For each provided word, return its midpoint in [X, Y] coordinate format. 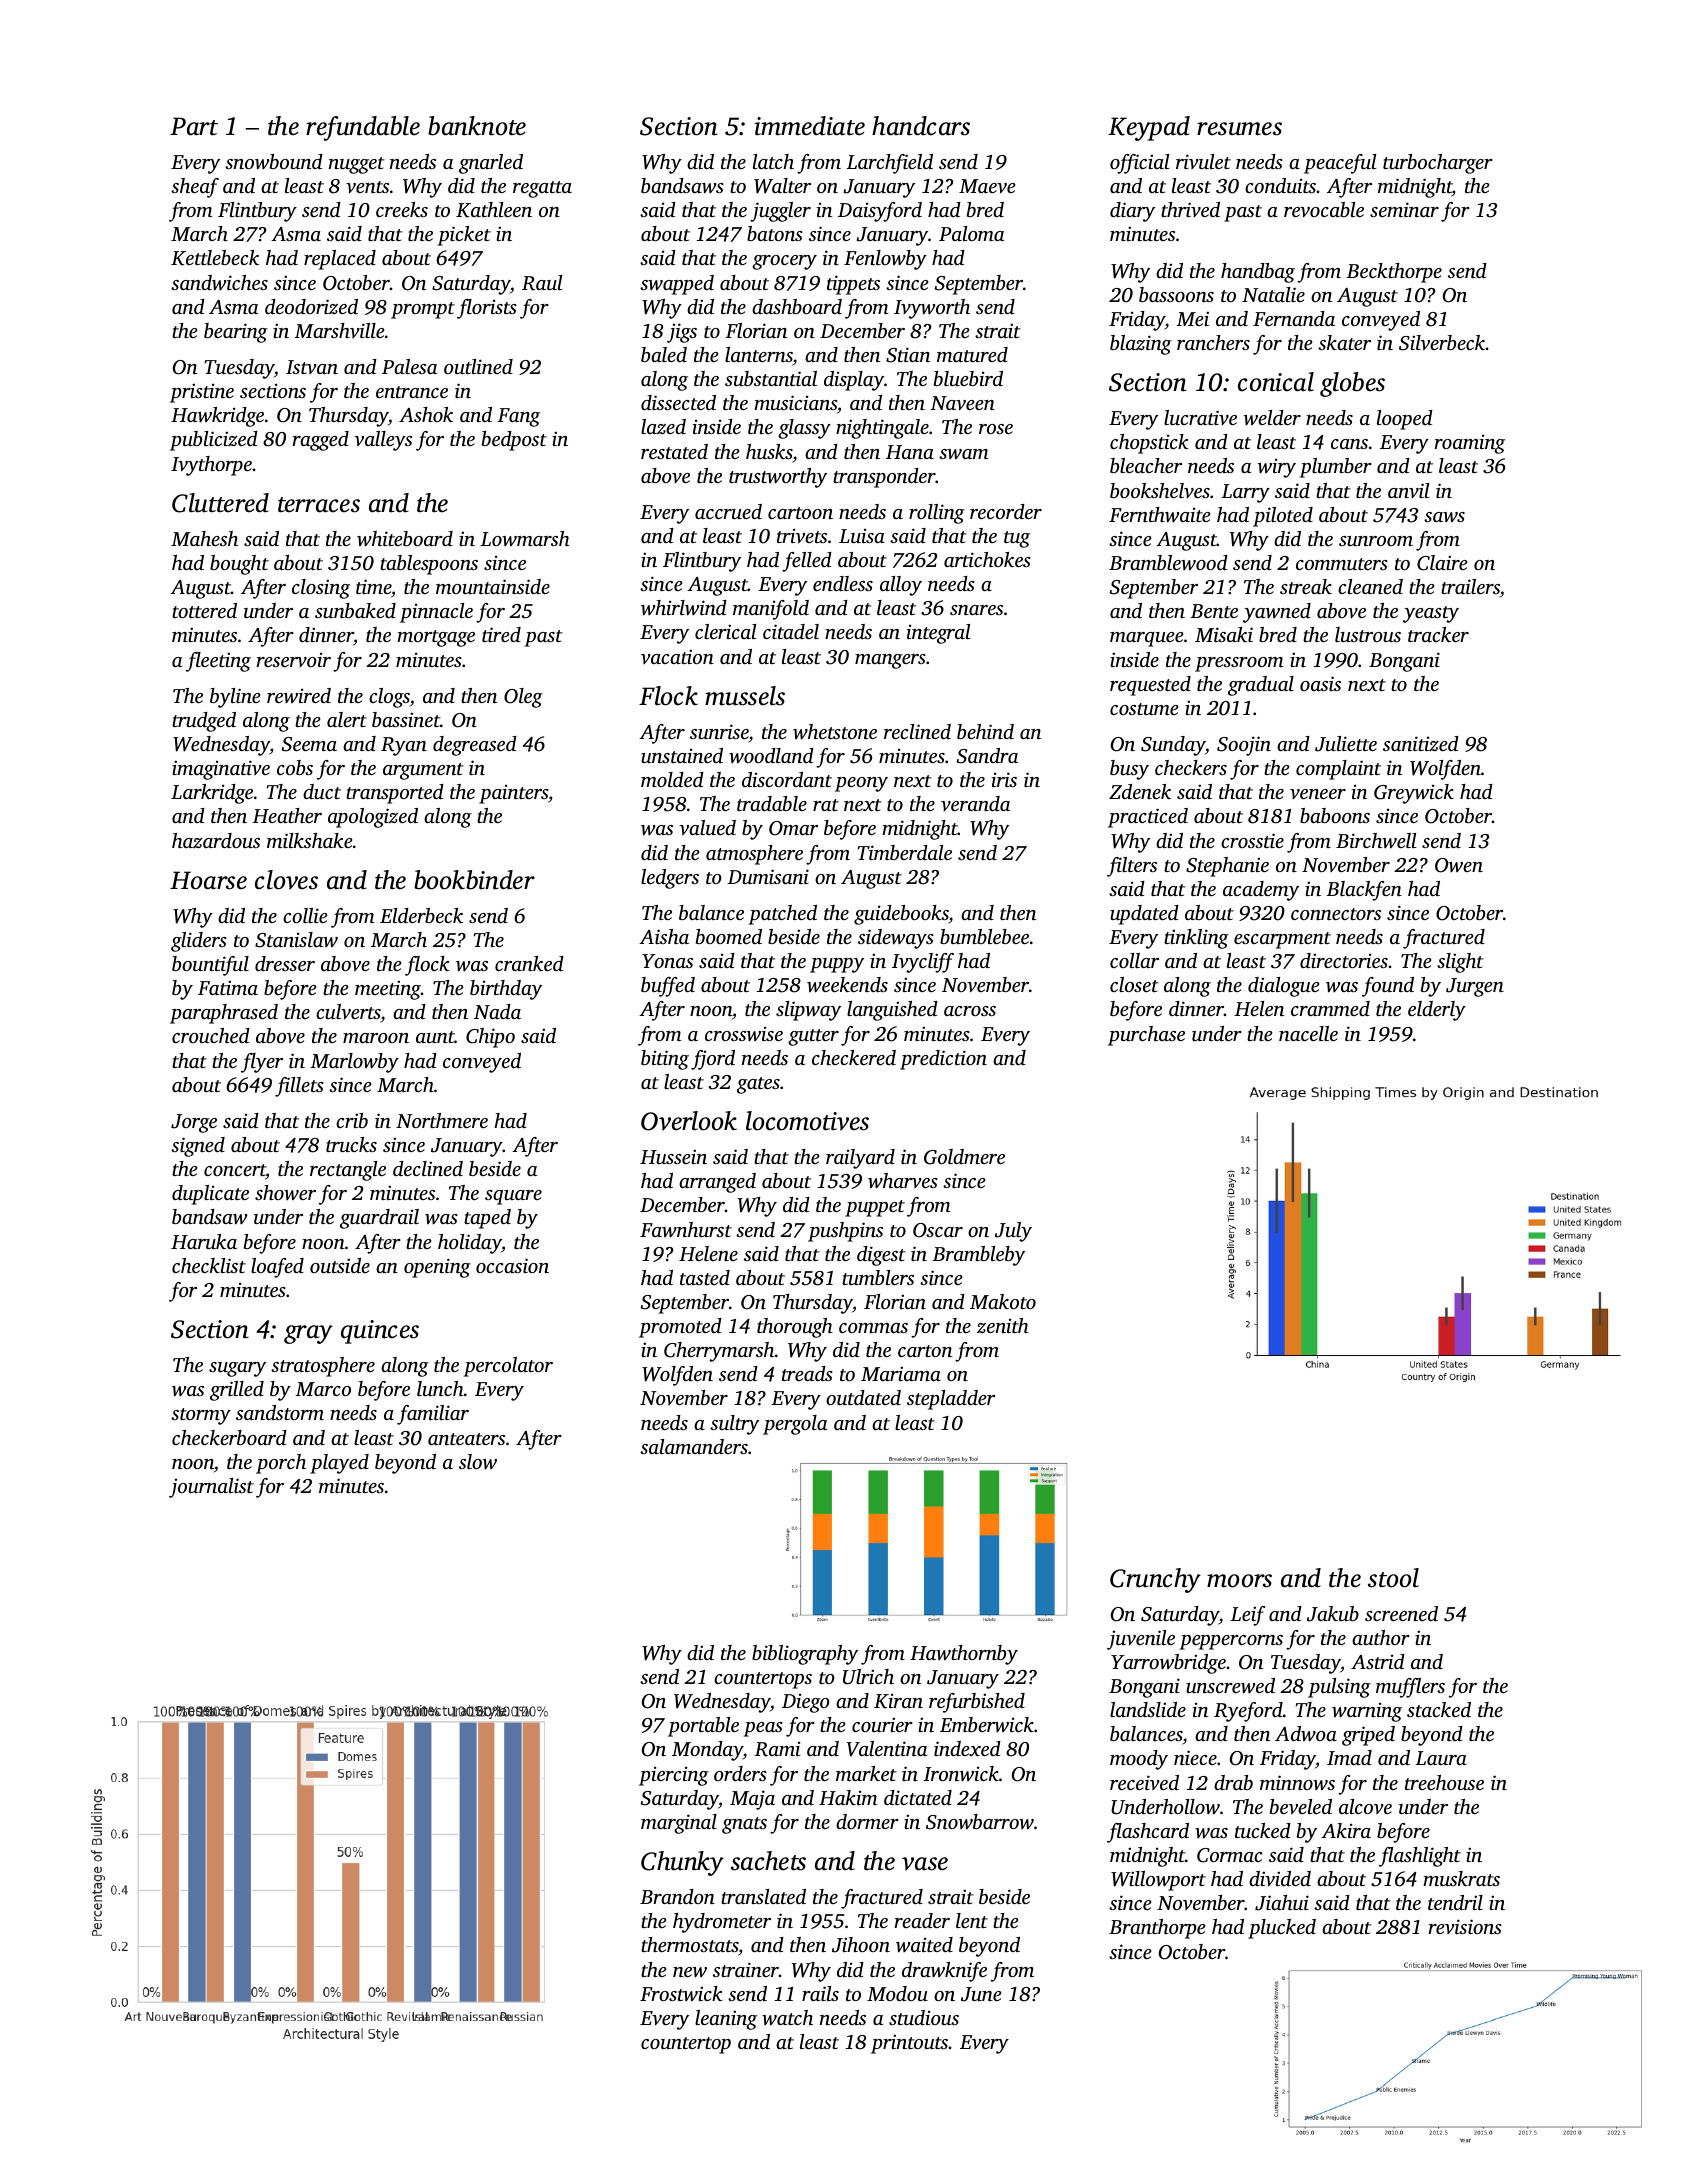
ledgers [670, 879]
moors [1239, 1581]
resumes [1239, 129]
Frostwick [681, 1994]
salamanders [694, 1446]
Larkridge [212, 794]
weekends [847, 985]
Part [194, 126]
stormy [201, 1416]
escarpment [1282, 940]
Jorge [194, 1123]
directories [1344, 960]
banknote [477, 126]
